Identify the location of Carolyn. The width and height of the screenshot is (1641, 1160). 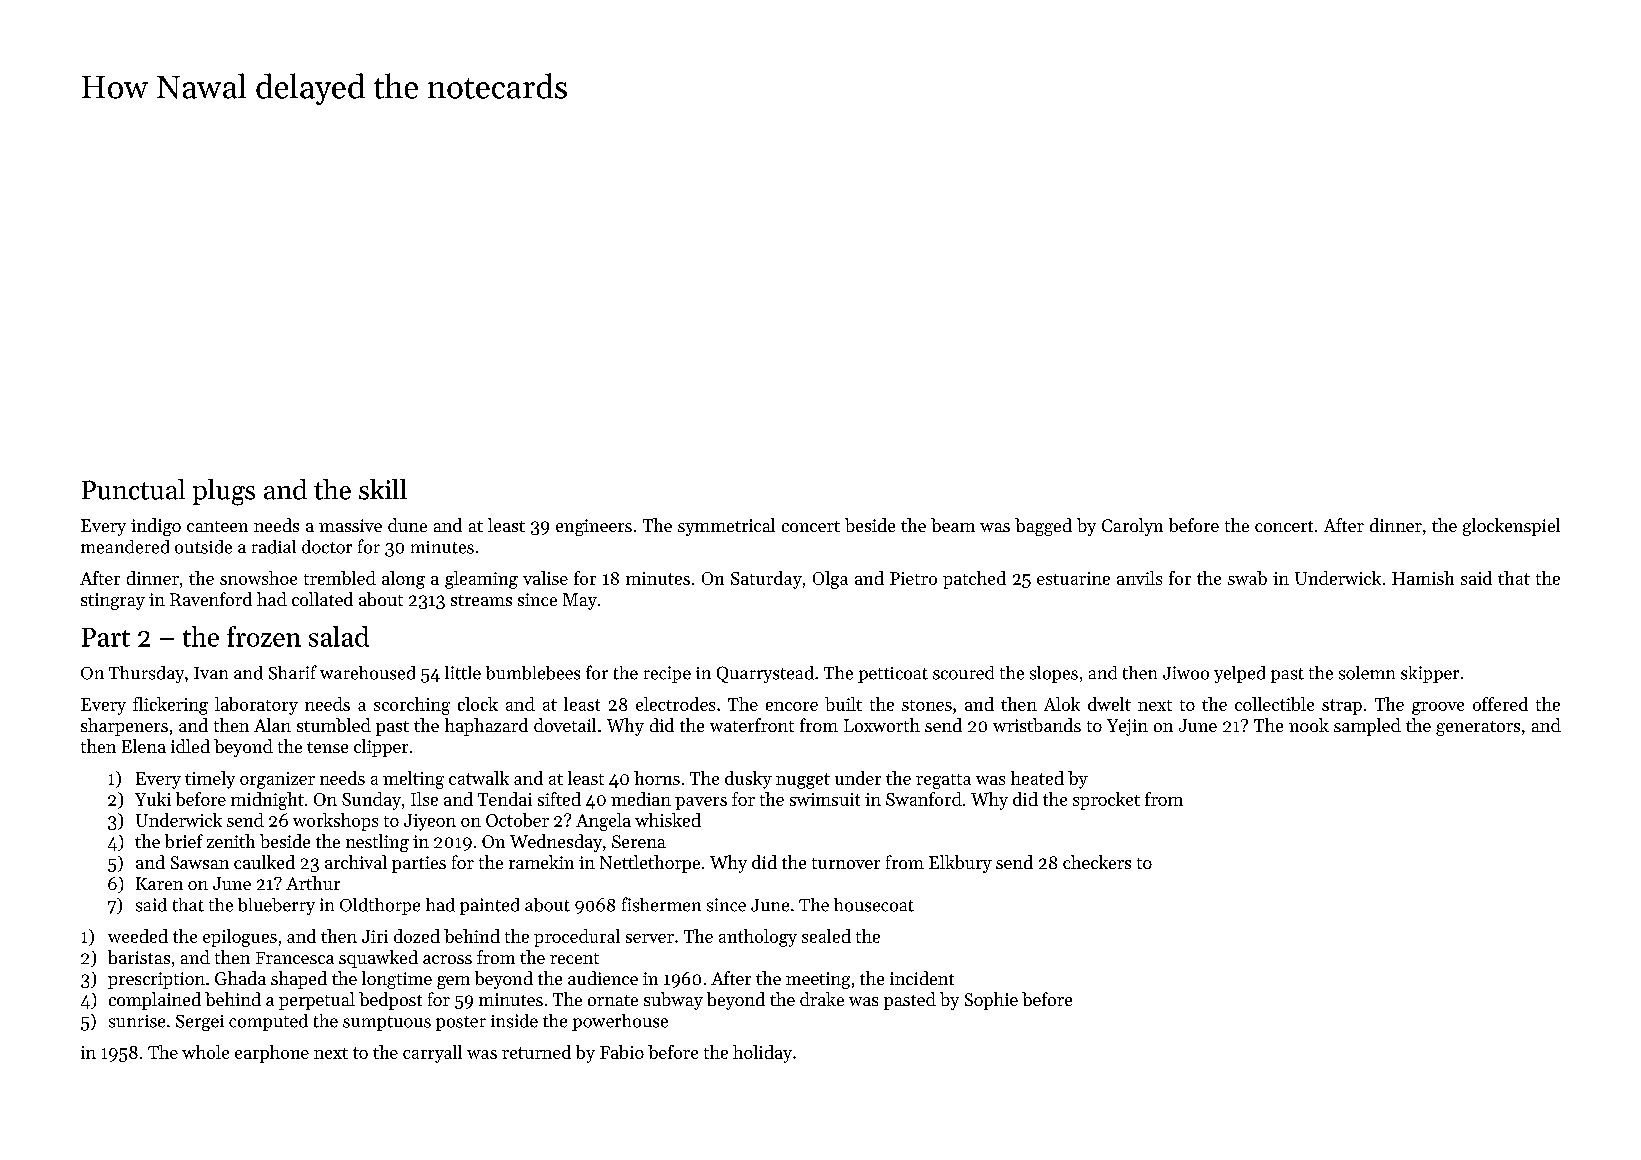
(1132, 527).
